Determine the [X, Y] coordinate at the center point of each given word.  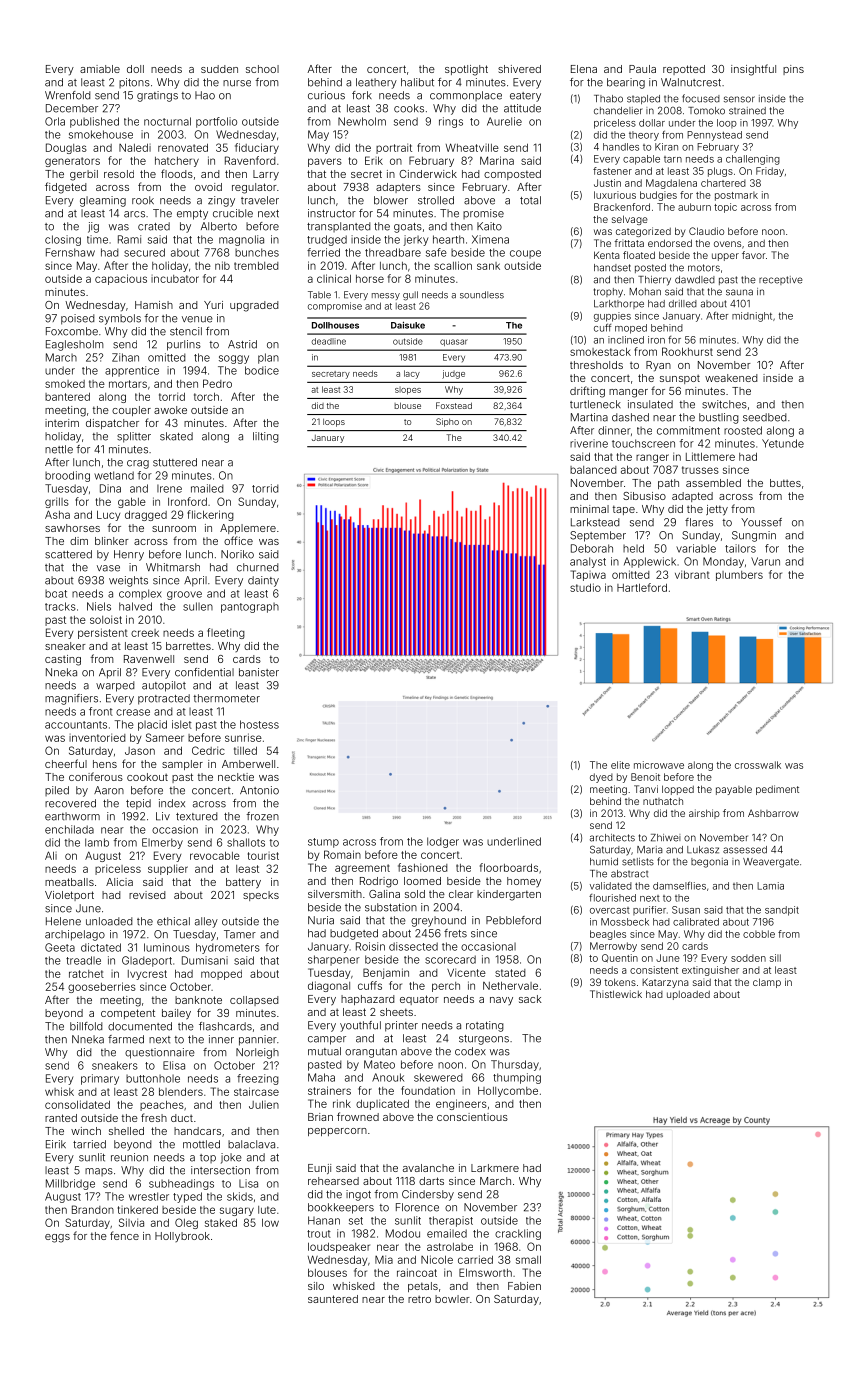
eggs [57, 1238]
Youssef [761, 522]
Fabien [524, 1286]
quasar [454, 342]
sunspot [680, 379]
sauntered [333, 1299]
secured [144, 252]
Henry [129, 555]
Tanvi [646, 789]
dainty [263, 581]
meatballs [69, 882]
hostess [259, 724]
